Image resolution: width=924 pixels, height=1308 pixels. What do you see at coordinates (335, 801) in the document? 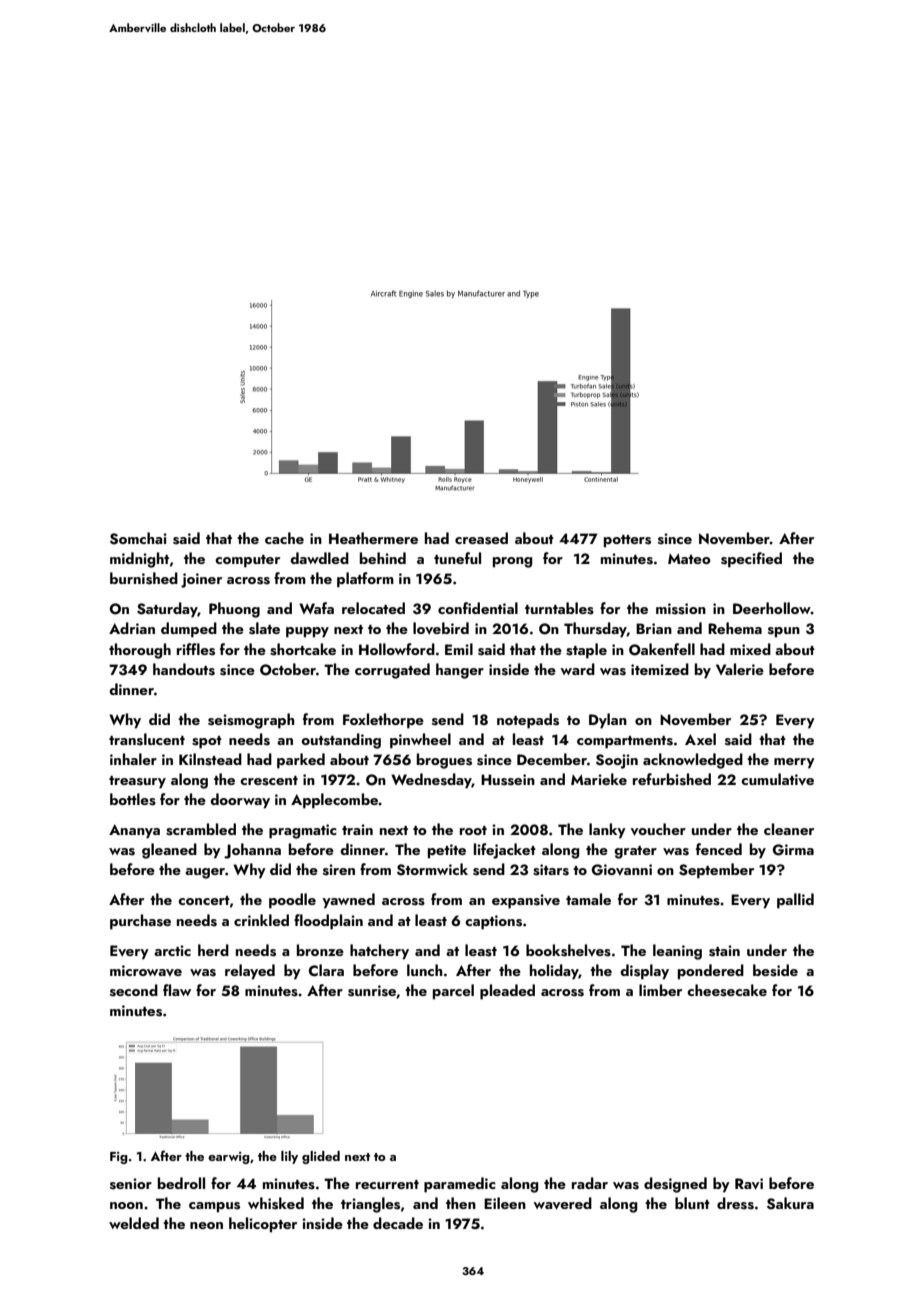
I see `Applecombe` at bounding box center [335, 801].
